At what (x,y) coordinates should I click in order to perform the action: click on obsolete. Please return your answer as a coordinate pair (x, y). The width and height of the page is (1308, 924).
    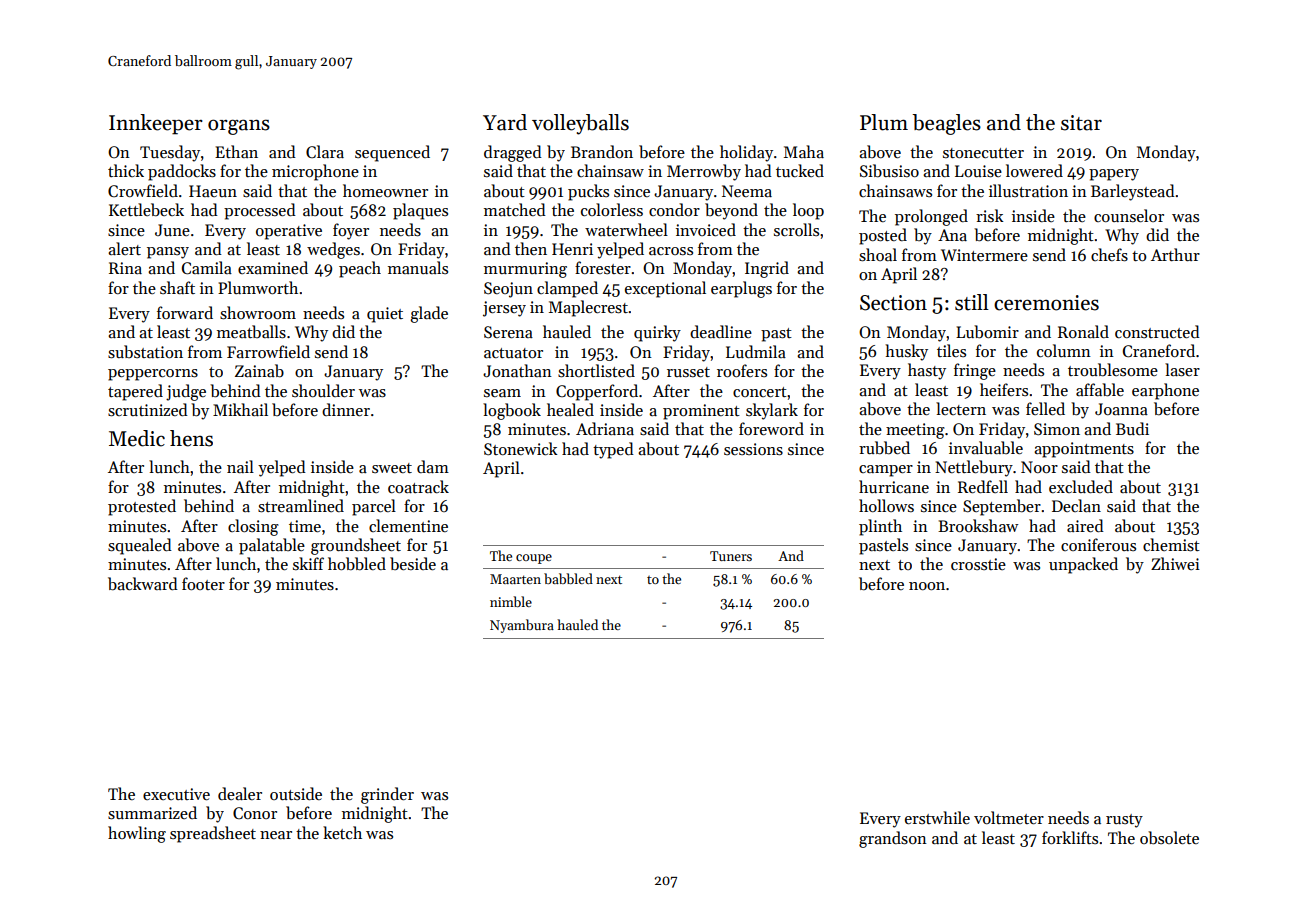
    Looking at the image, I should click on (1169, 838).
